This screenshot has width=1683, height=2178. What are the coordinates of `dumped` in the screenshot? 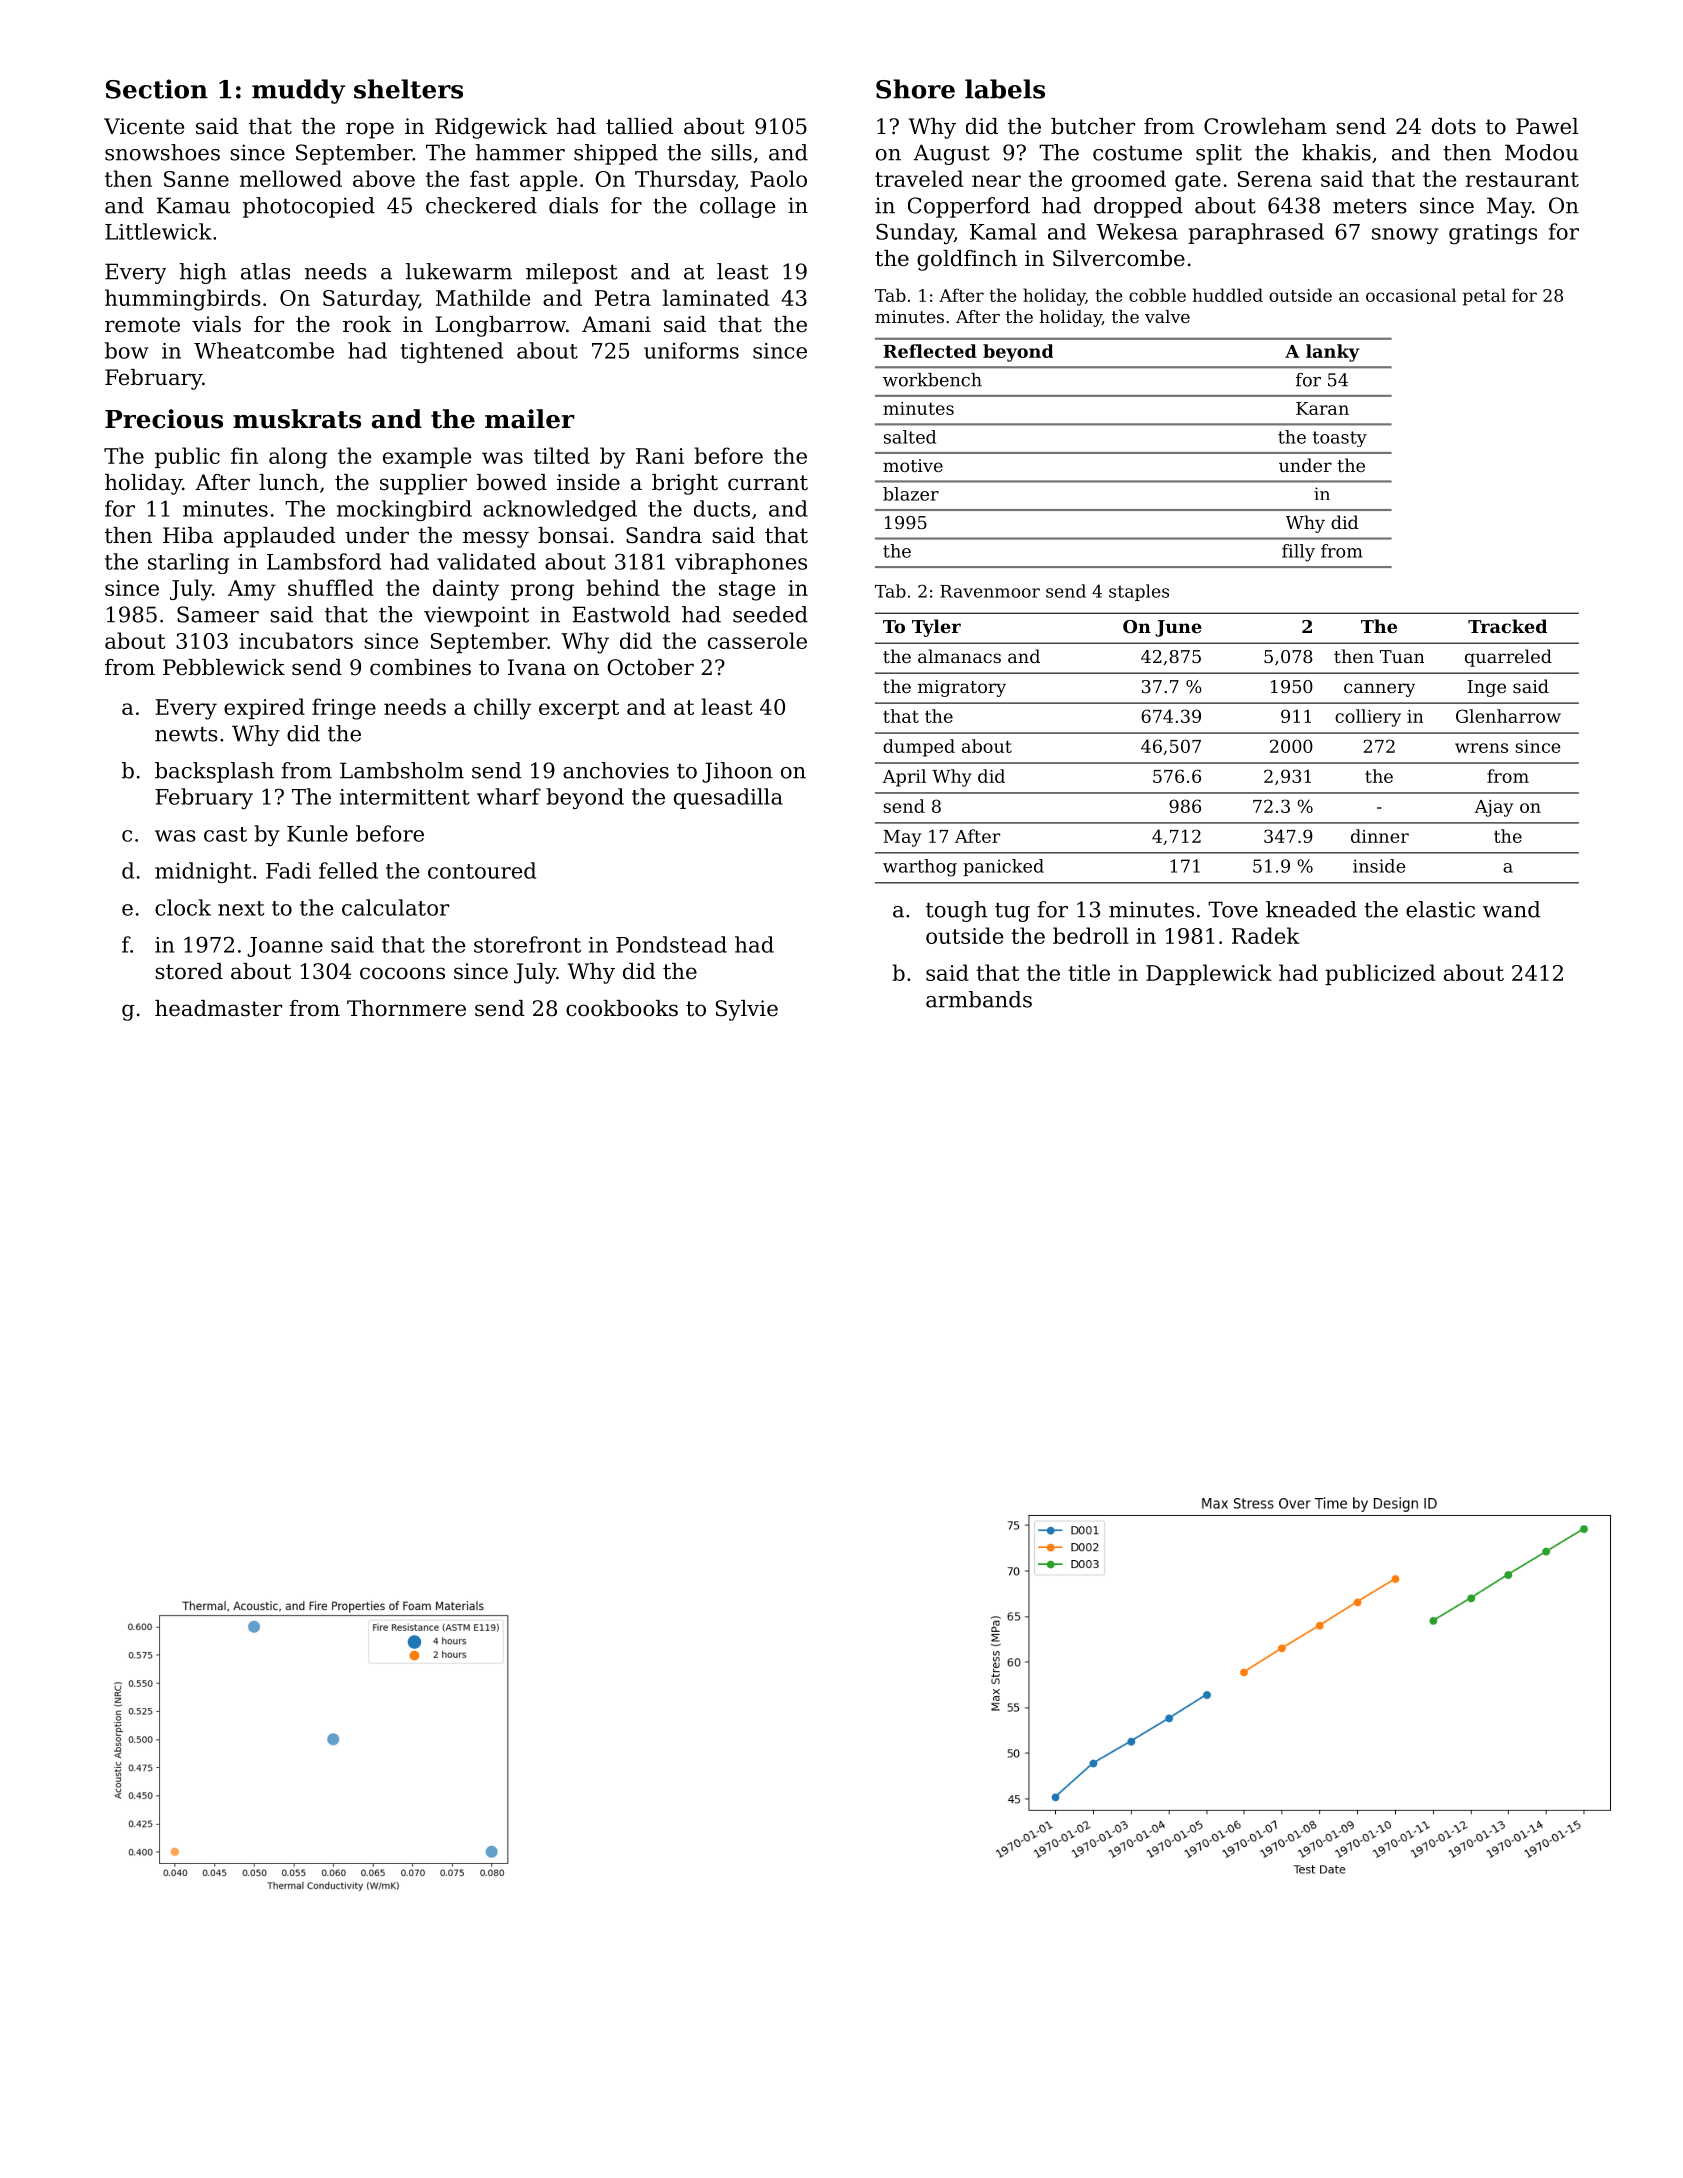 It's located at (919, 748).
